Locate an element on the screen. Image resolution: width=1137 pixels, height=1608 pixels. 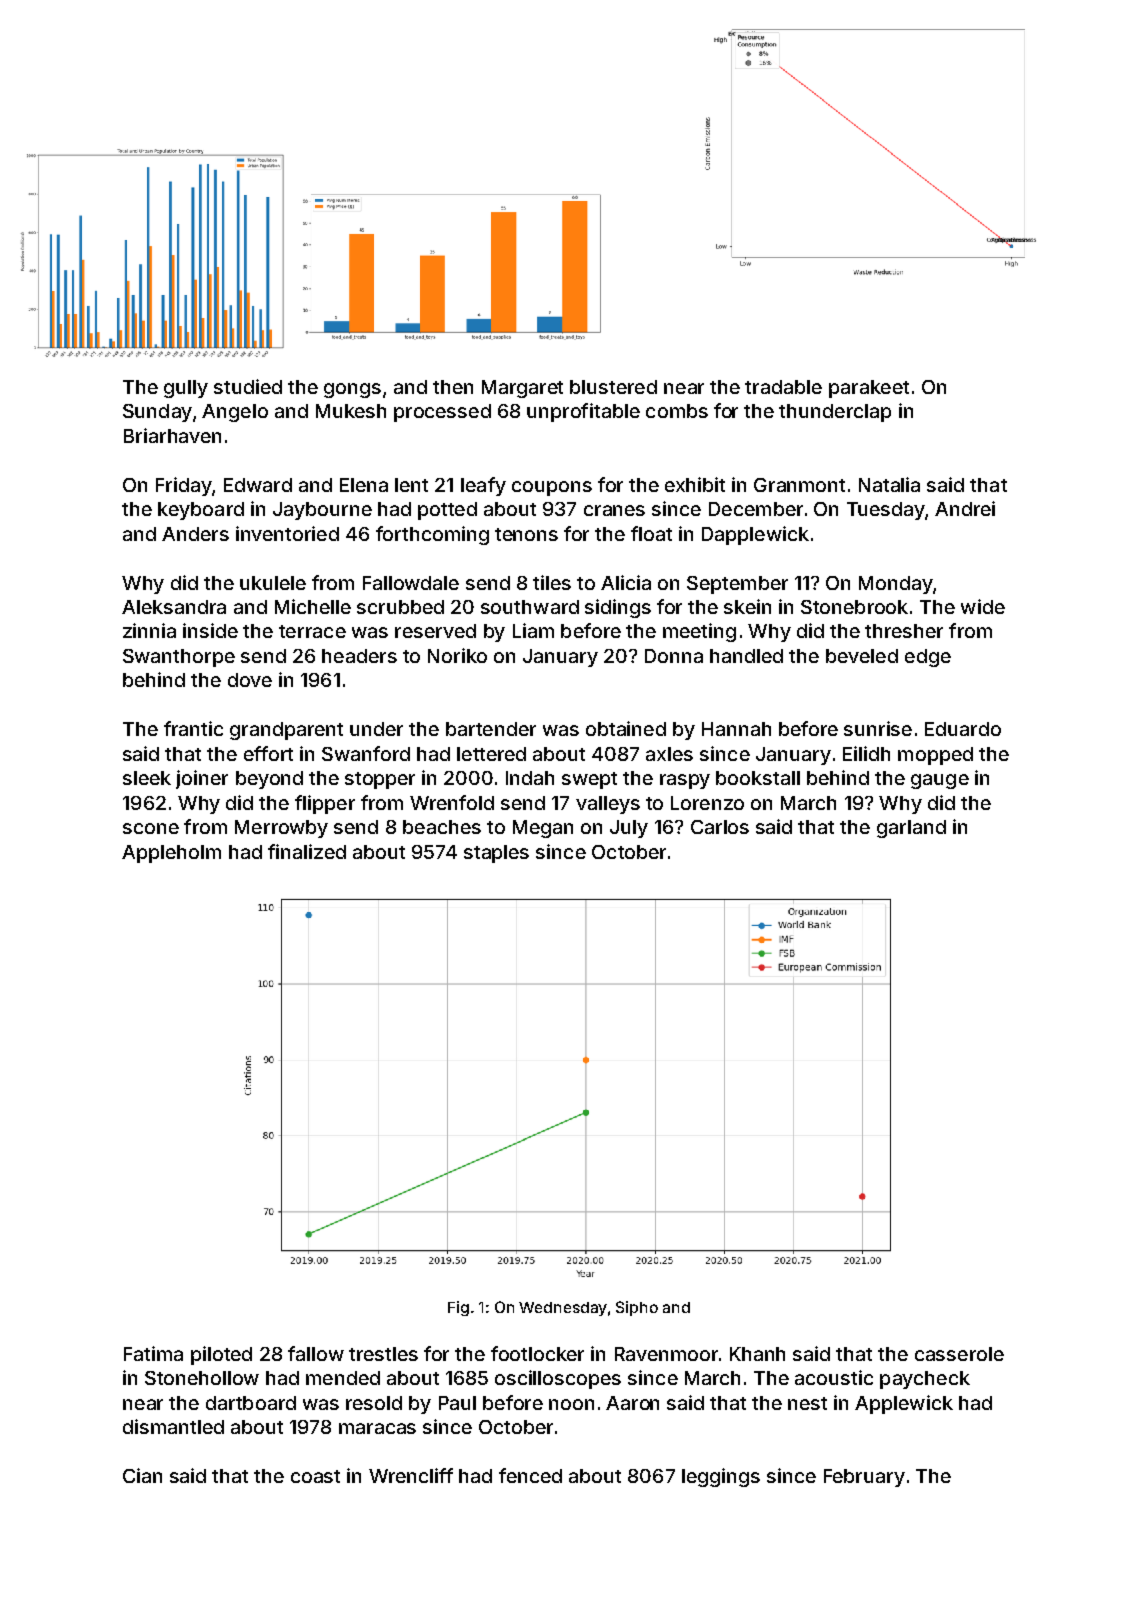
gauge is located at coordinates (940, 781).
